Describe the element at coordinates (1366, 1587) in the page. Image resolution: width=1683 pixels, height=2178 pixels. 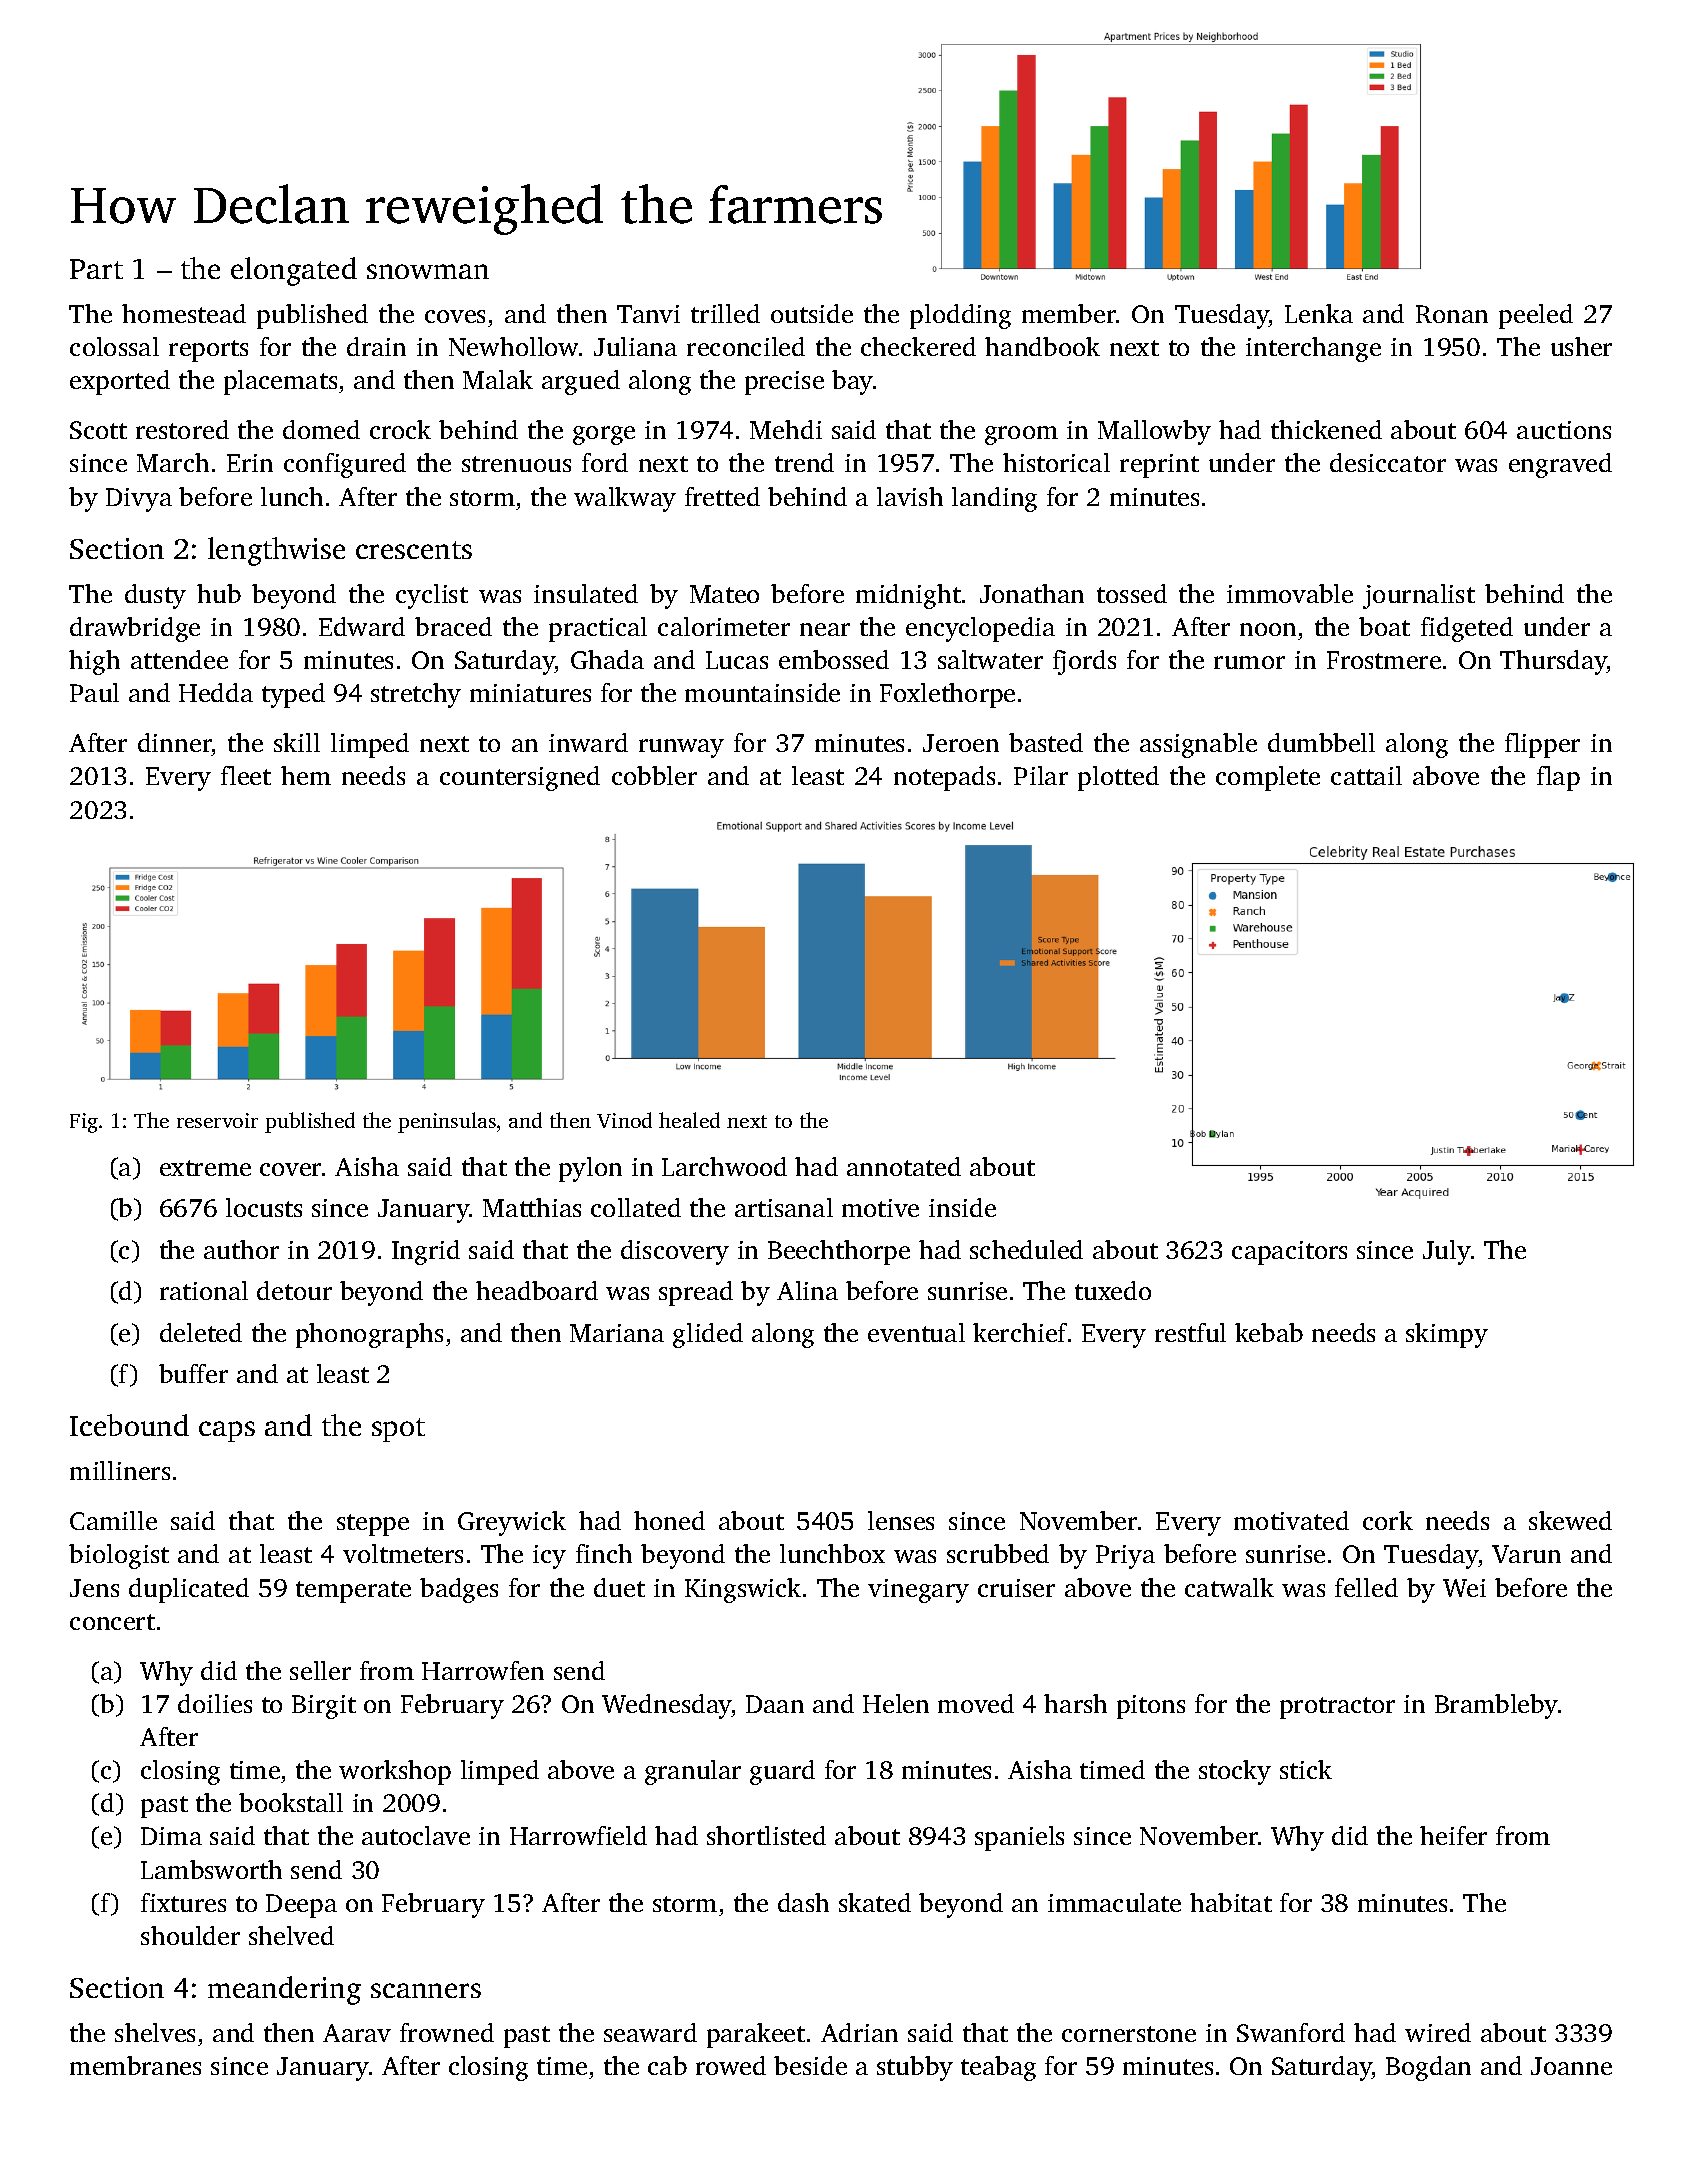
I see `felled` at that location.
